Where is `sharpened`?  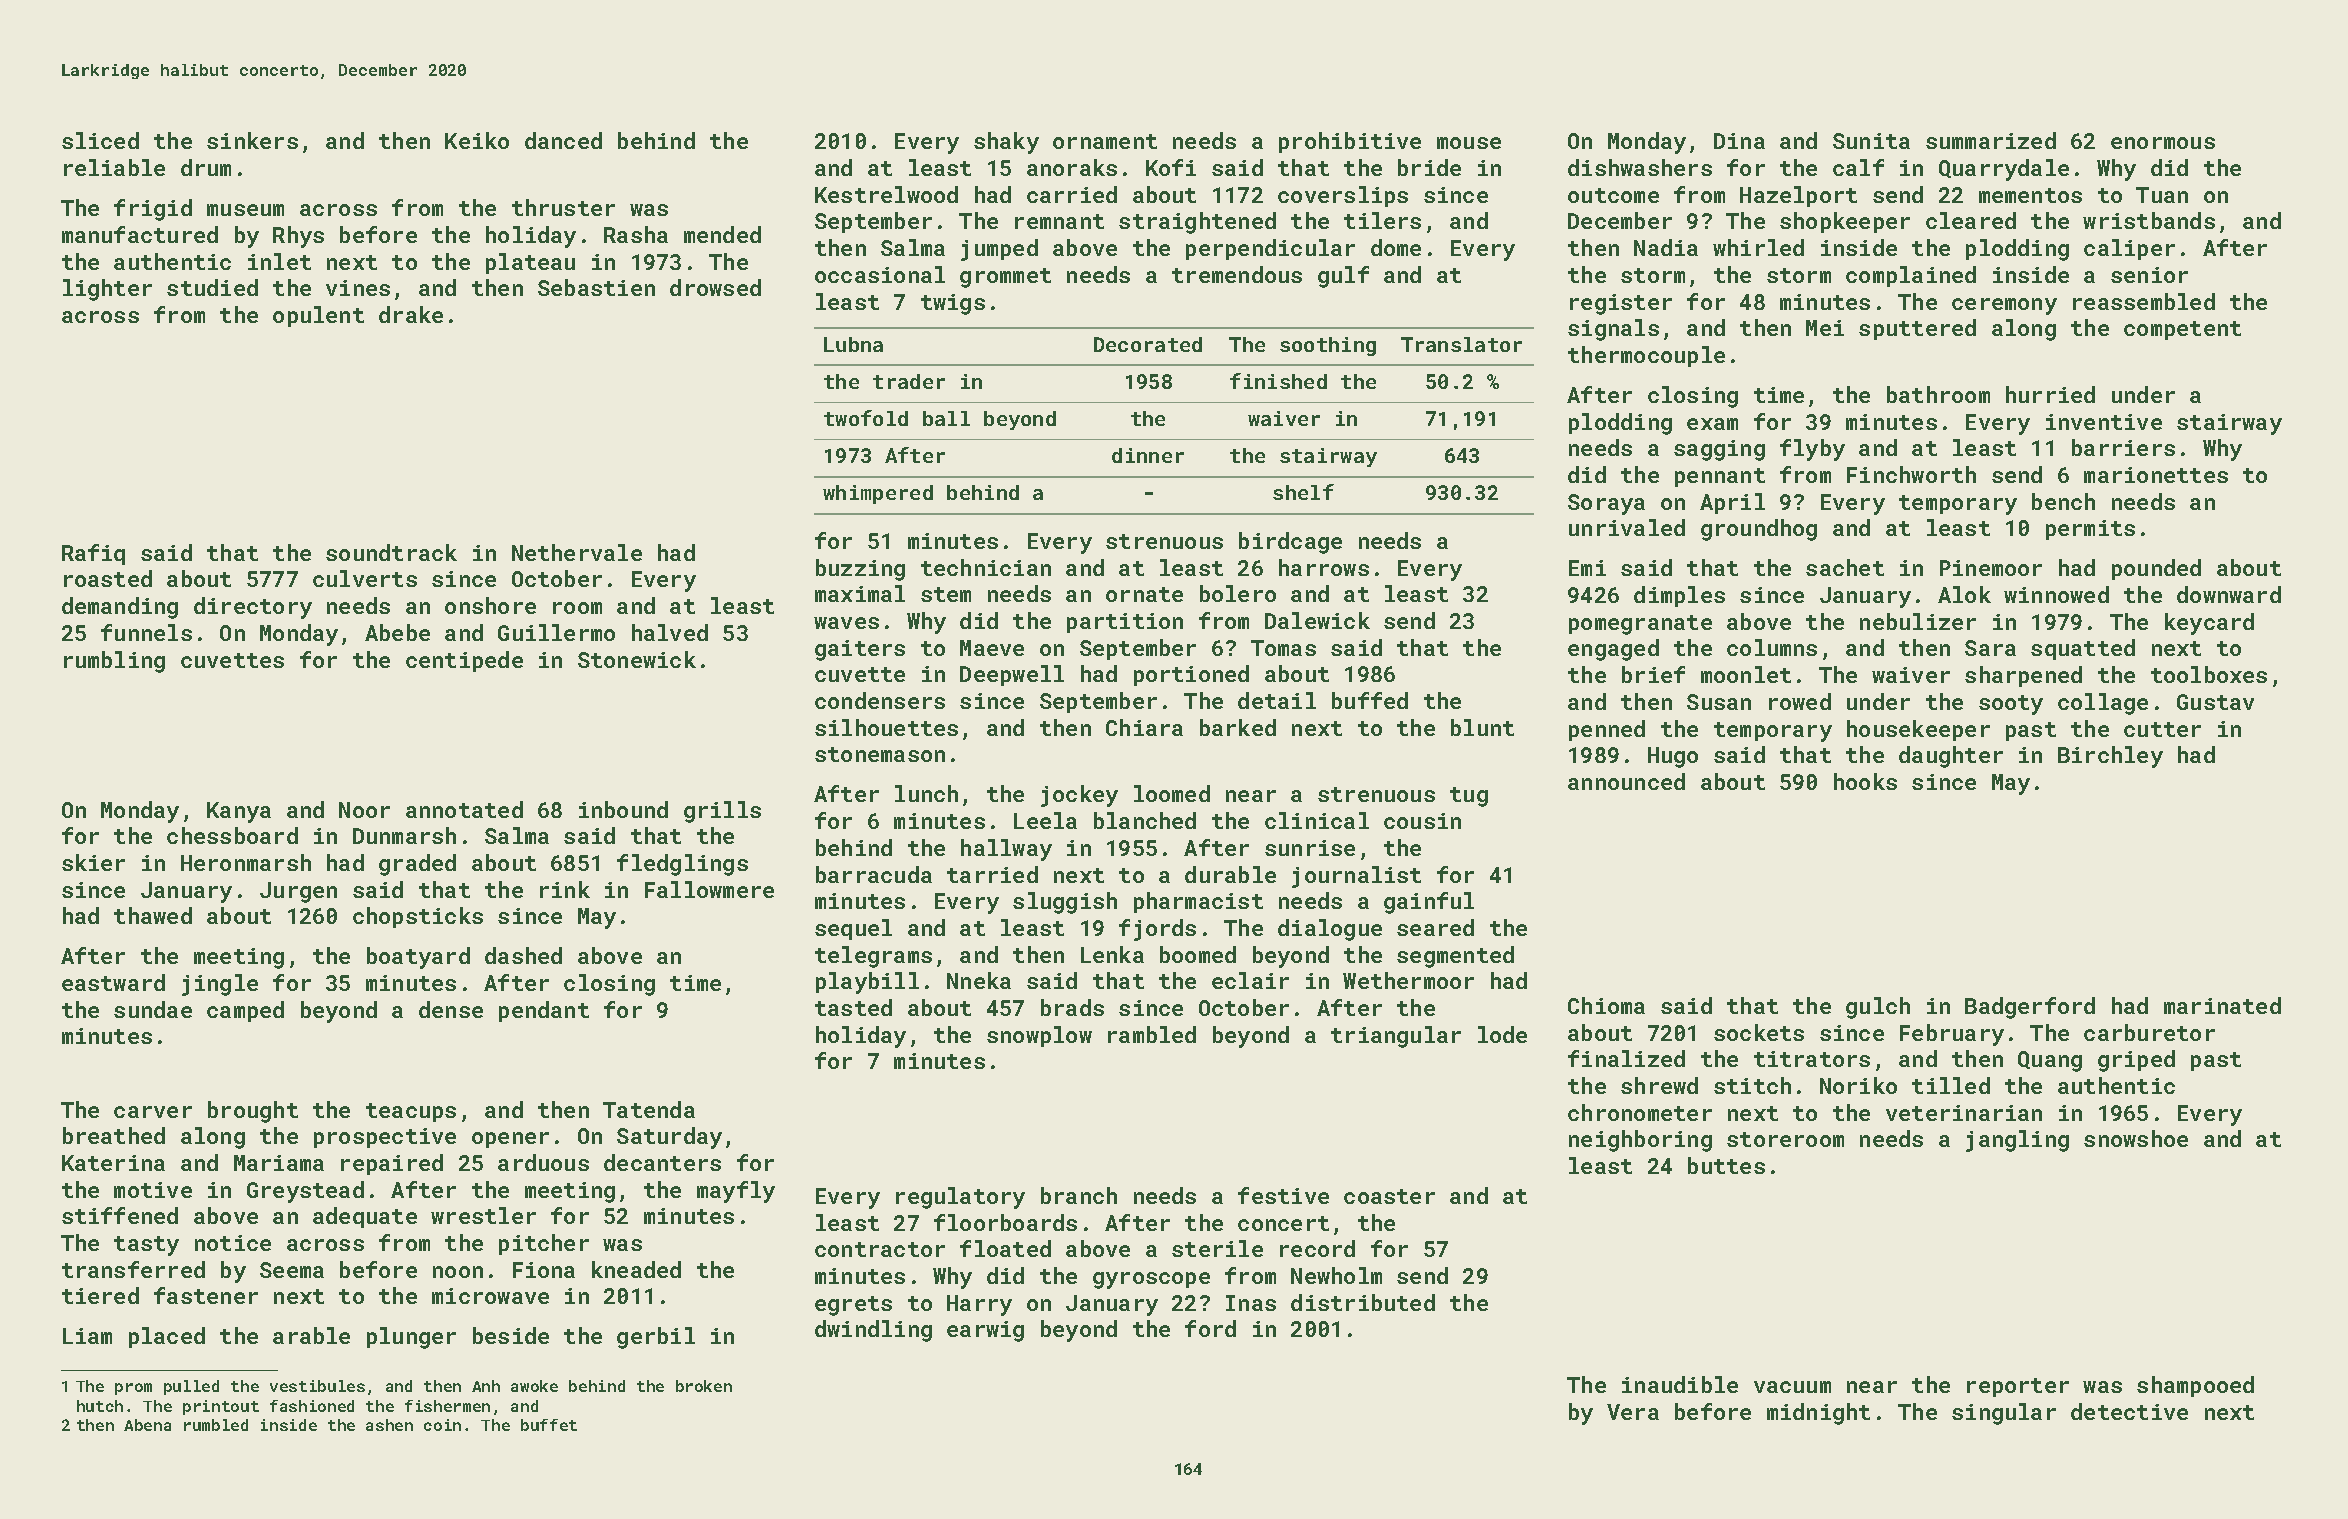 sharpened is located at coordinates (2023, 676).
